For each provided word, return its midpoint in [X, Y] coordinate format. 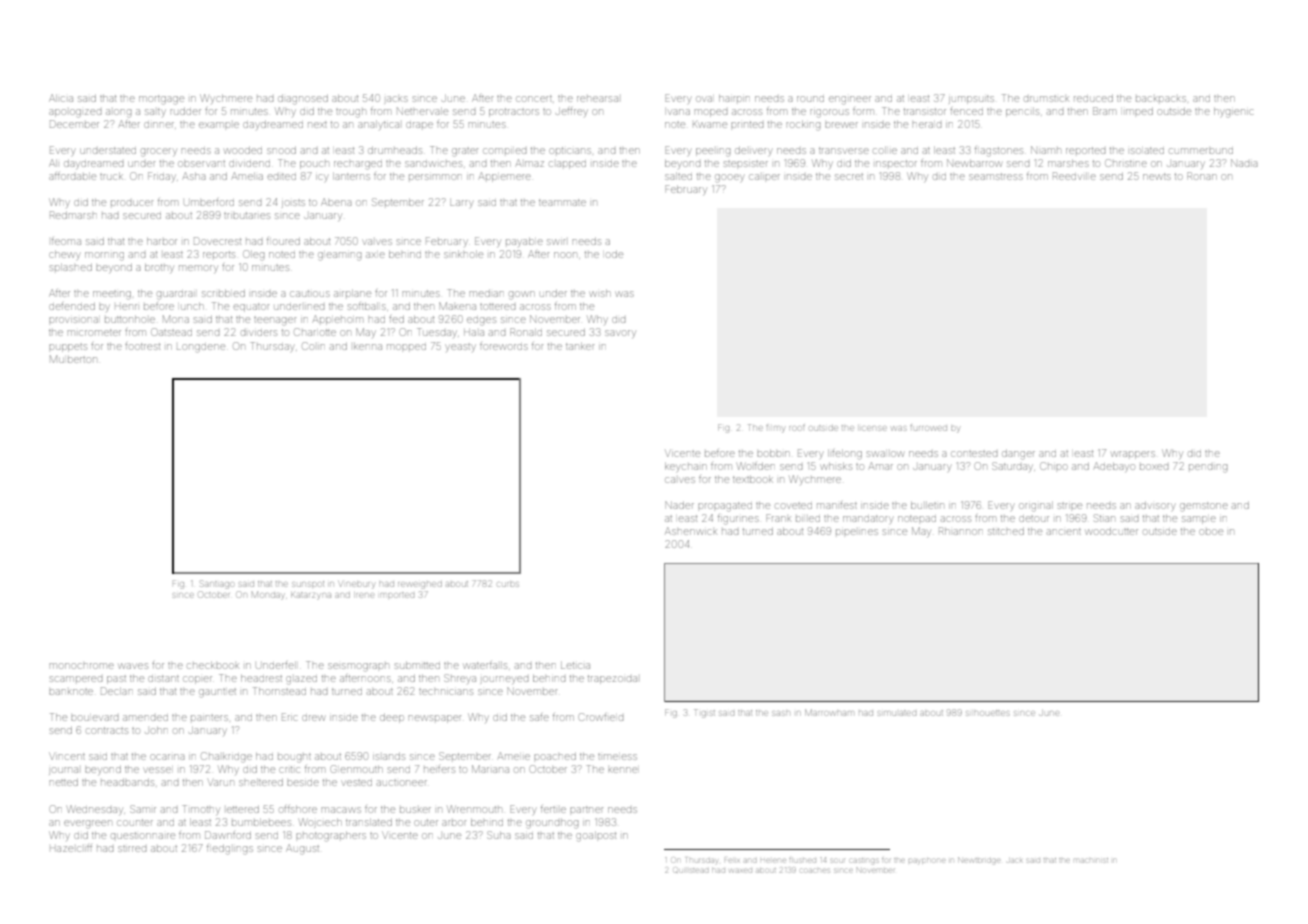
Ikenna [368, 346]
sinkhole [463, 254]
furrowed [929, 428]
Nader [679, 505]
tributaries [247, 216]
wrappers [1133, 455]
